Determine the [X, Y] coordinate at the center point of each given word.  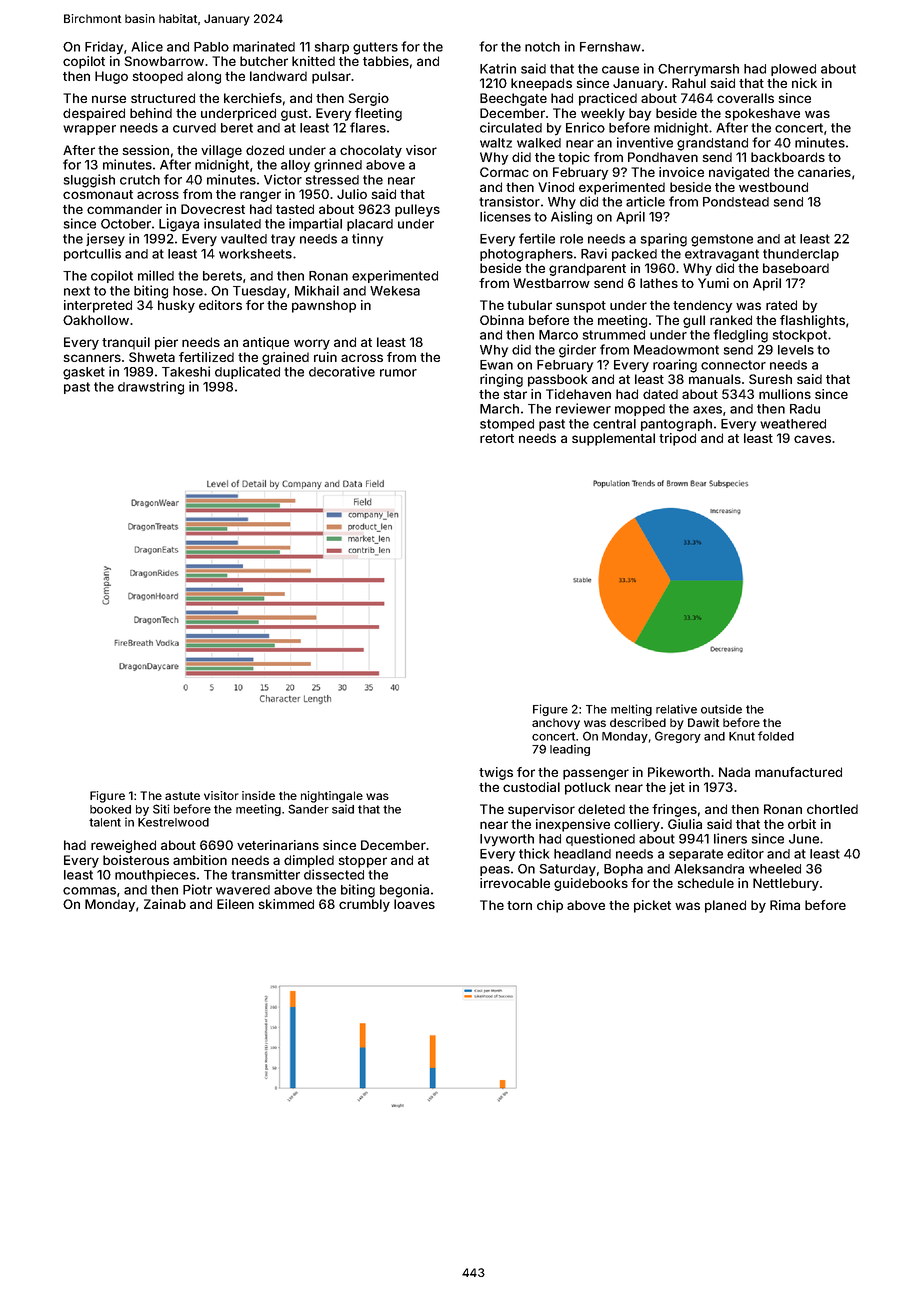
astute [182, 796]
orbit [802, 824]
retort [497, 438]
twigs [496, 773]
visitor [221, 795]
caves [812, 439]
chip [550, 906]
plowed [793, 70]
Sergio [369, 99]
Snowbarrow [164, 61]
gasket [84, 373]
